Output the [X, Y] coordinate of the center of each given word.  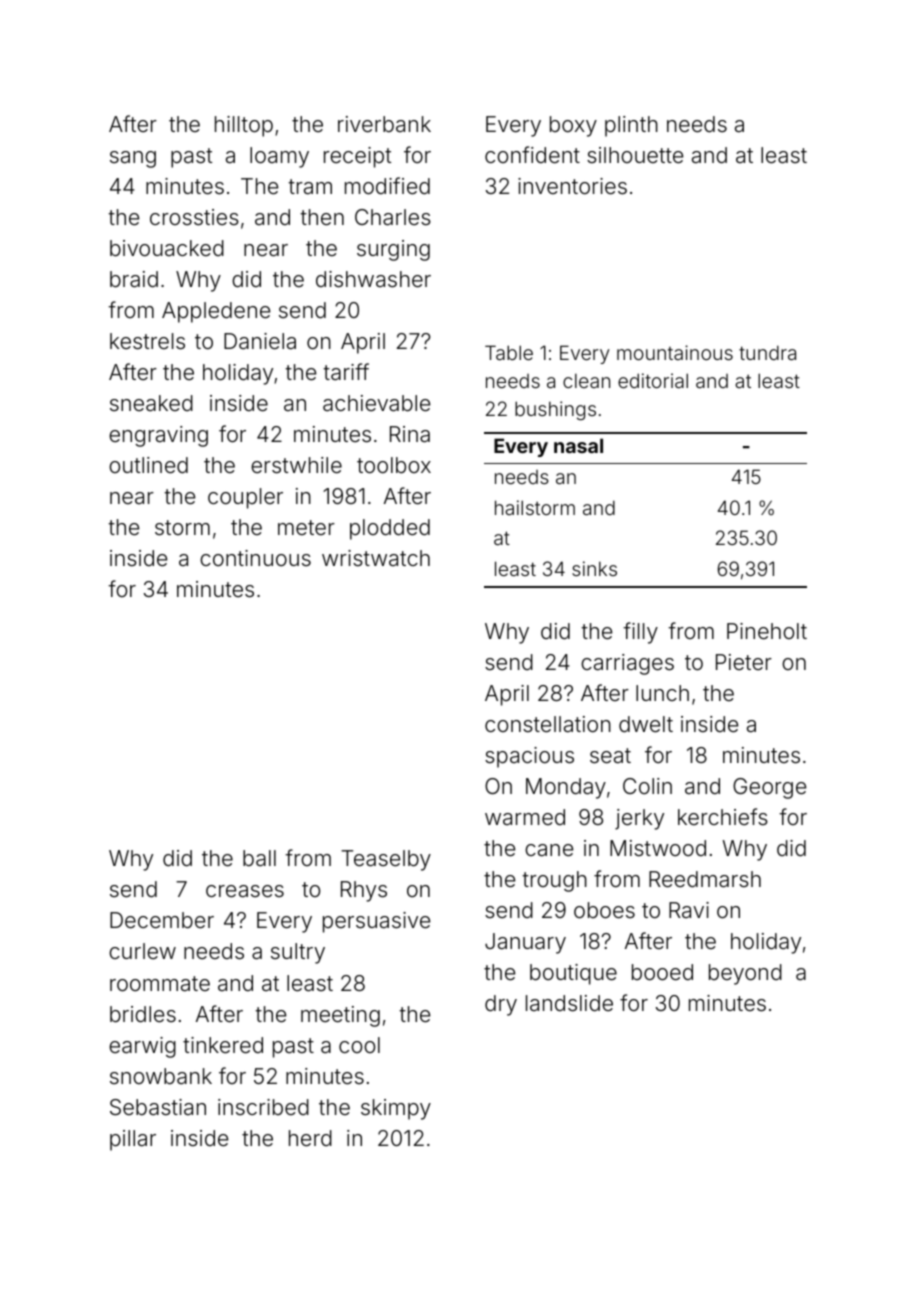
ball [259, 858]
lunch [662, 693]
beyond [745, 974]
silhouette [635, 155]
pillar [133, 1140]
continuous [255, 558]
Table [509, 352]
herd [310, 1138]
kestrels [147, 341]
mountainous [675, 352]
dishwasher [373, 279]
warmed [525, 817]
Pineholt [767, 631]
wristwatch [376, 558]
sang [133, 159]
